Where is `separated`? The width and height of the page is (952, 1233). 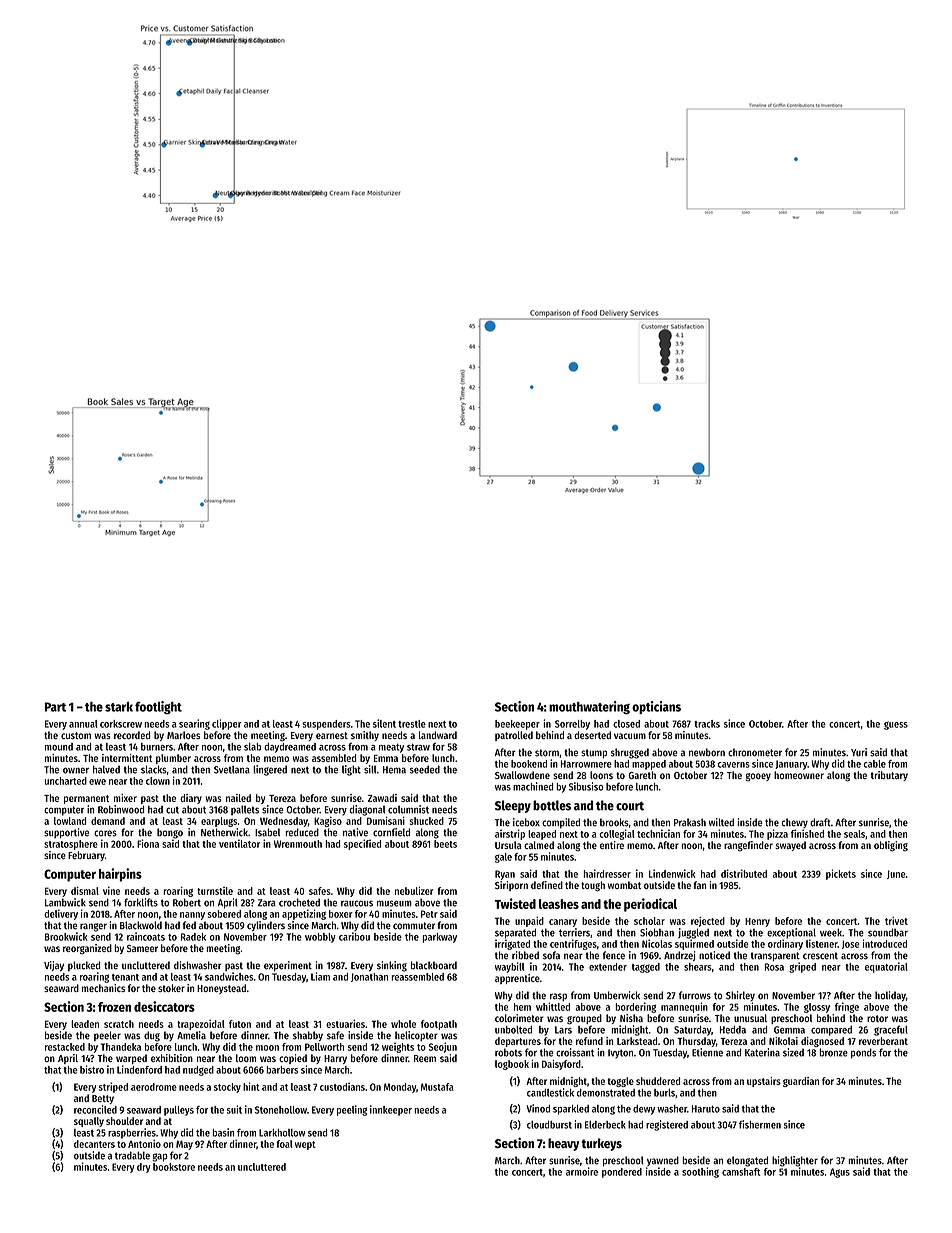
separated is located at coordinates (515, 933).
